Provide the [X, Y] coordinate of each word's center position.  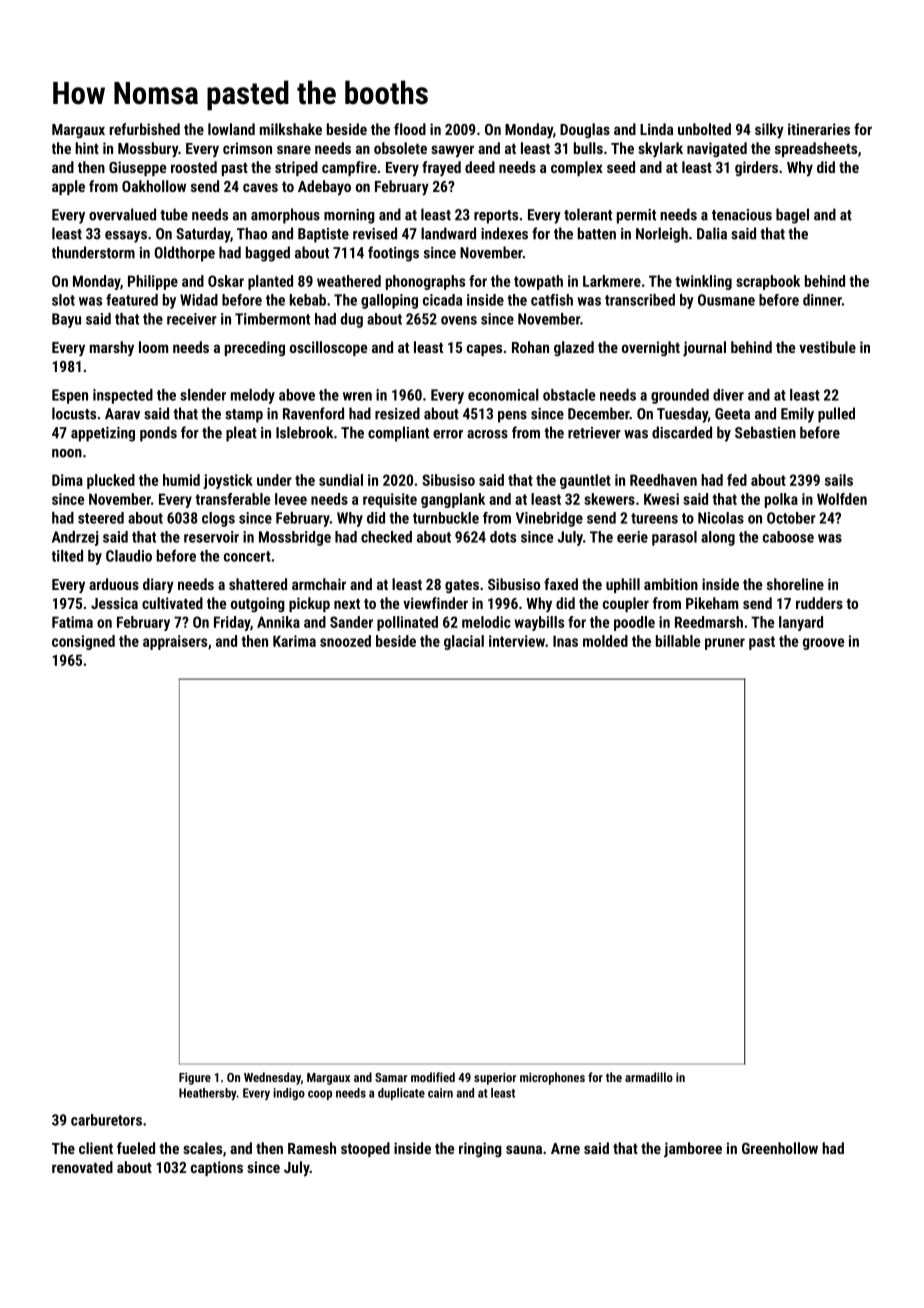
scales [202, 1148]
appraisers [175, 642]
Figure [195, 1078]
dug [352, 320]
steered [101, 518]
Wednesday [272, 1078]
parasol [674, 538]
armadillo [649, 1077]
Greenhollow [780, 1148]
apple [68, 187]
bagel [792, 216]
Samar [391, 1077]
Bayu [66, 320]
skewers [609, 499]
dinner [822, 300]
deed [480, 167]
